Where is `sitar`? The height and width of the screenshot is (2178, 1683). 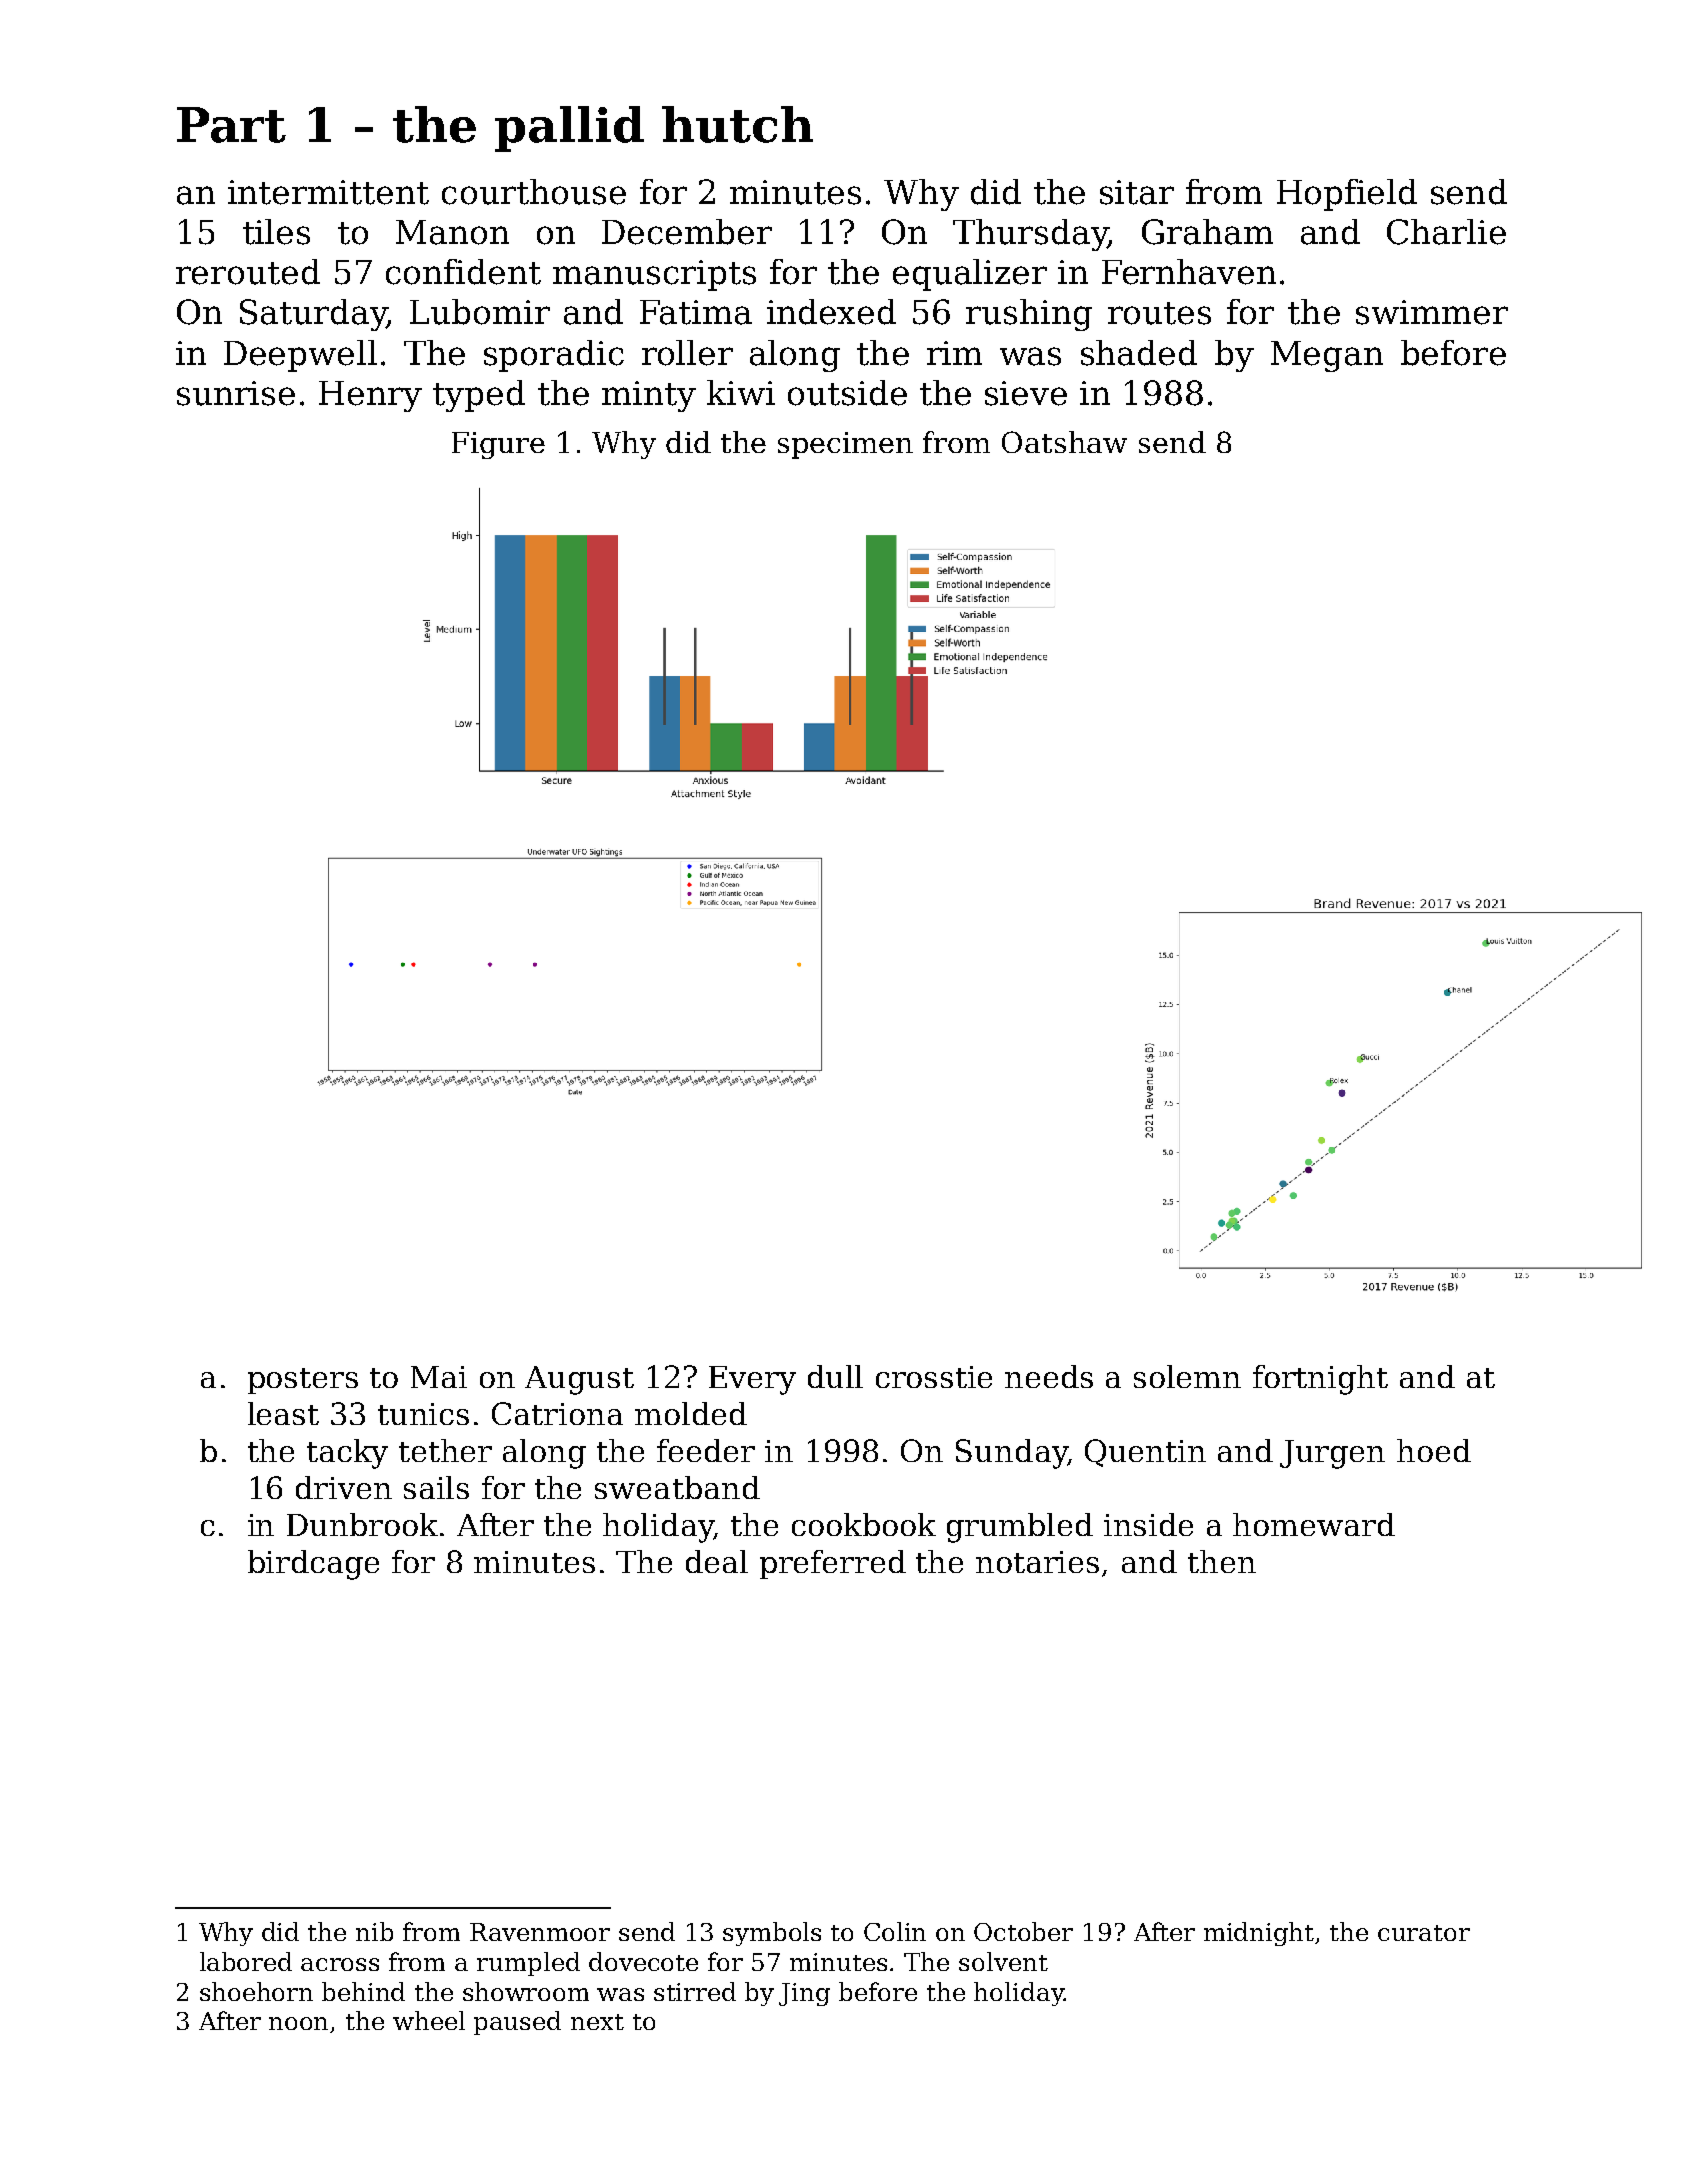 sitar is located at coordinates (1137, 192).
